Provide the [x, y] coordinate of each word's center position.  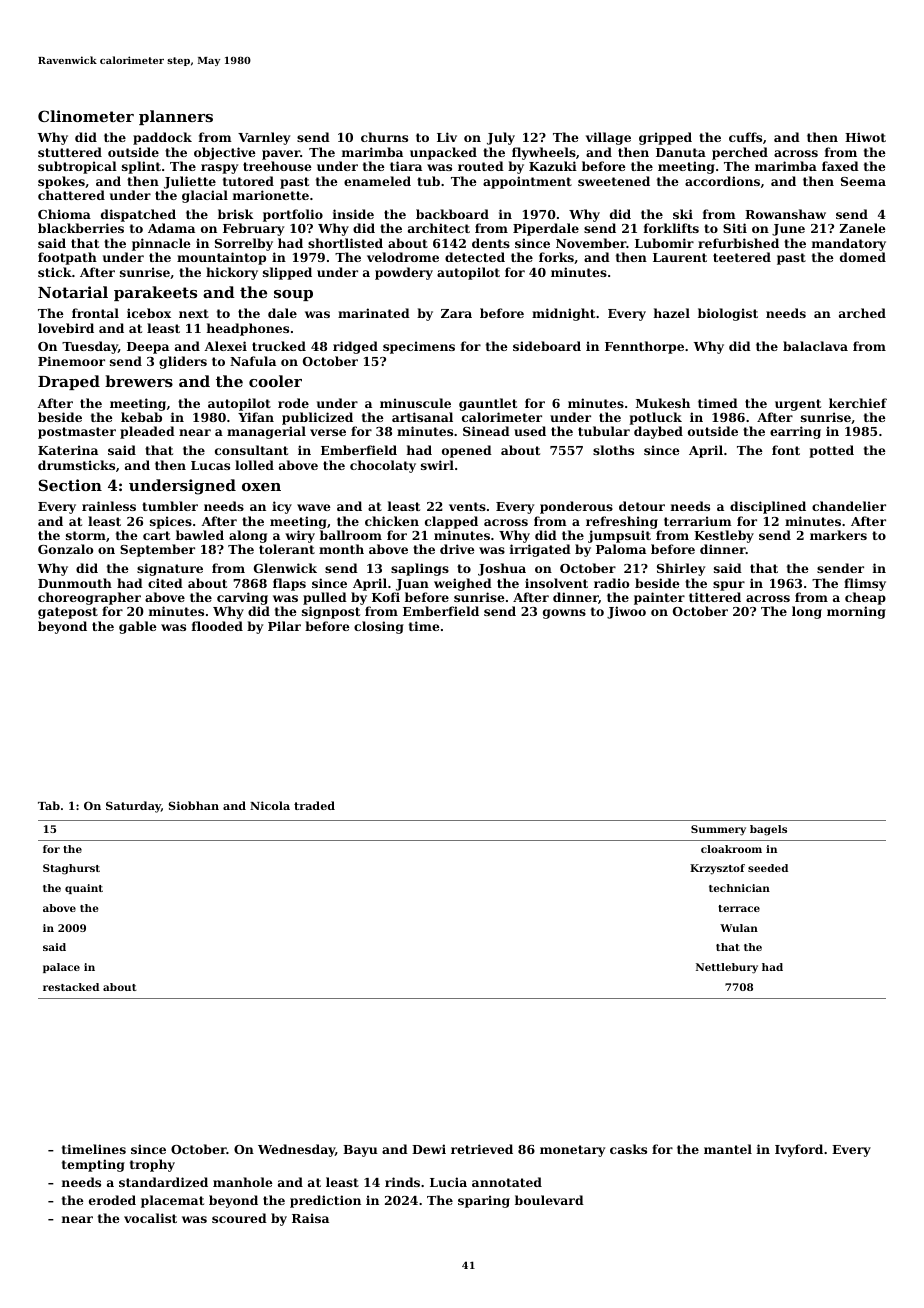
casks [628, 1149]
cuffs [745, 137]
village [608, 138]
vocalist [150, 1218]
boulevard [549, 1200]
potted [831, 451]
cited [165, 583]
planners [176, 117]
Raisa [310, 1218]
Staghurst [71, 869]
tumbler [170, 506]
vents [467, 506]
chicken [392, 521]
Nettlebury [727, 968]
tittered [715, 597]
